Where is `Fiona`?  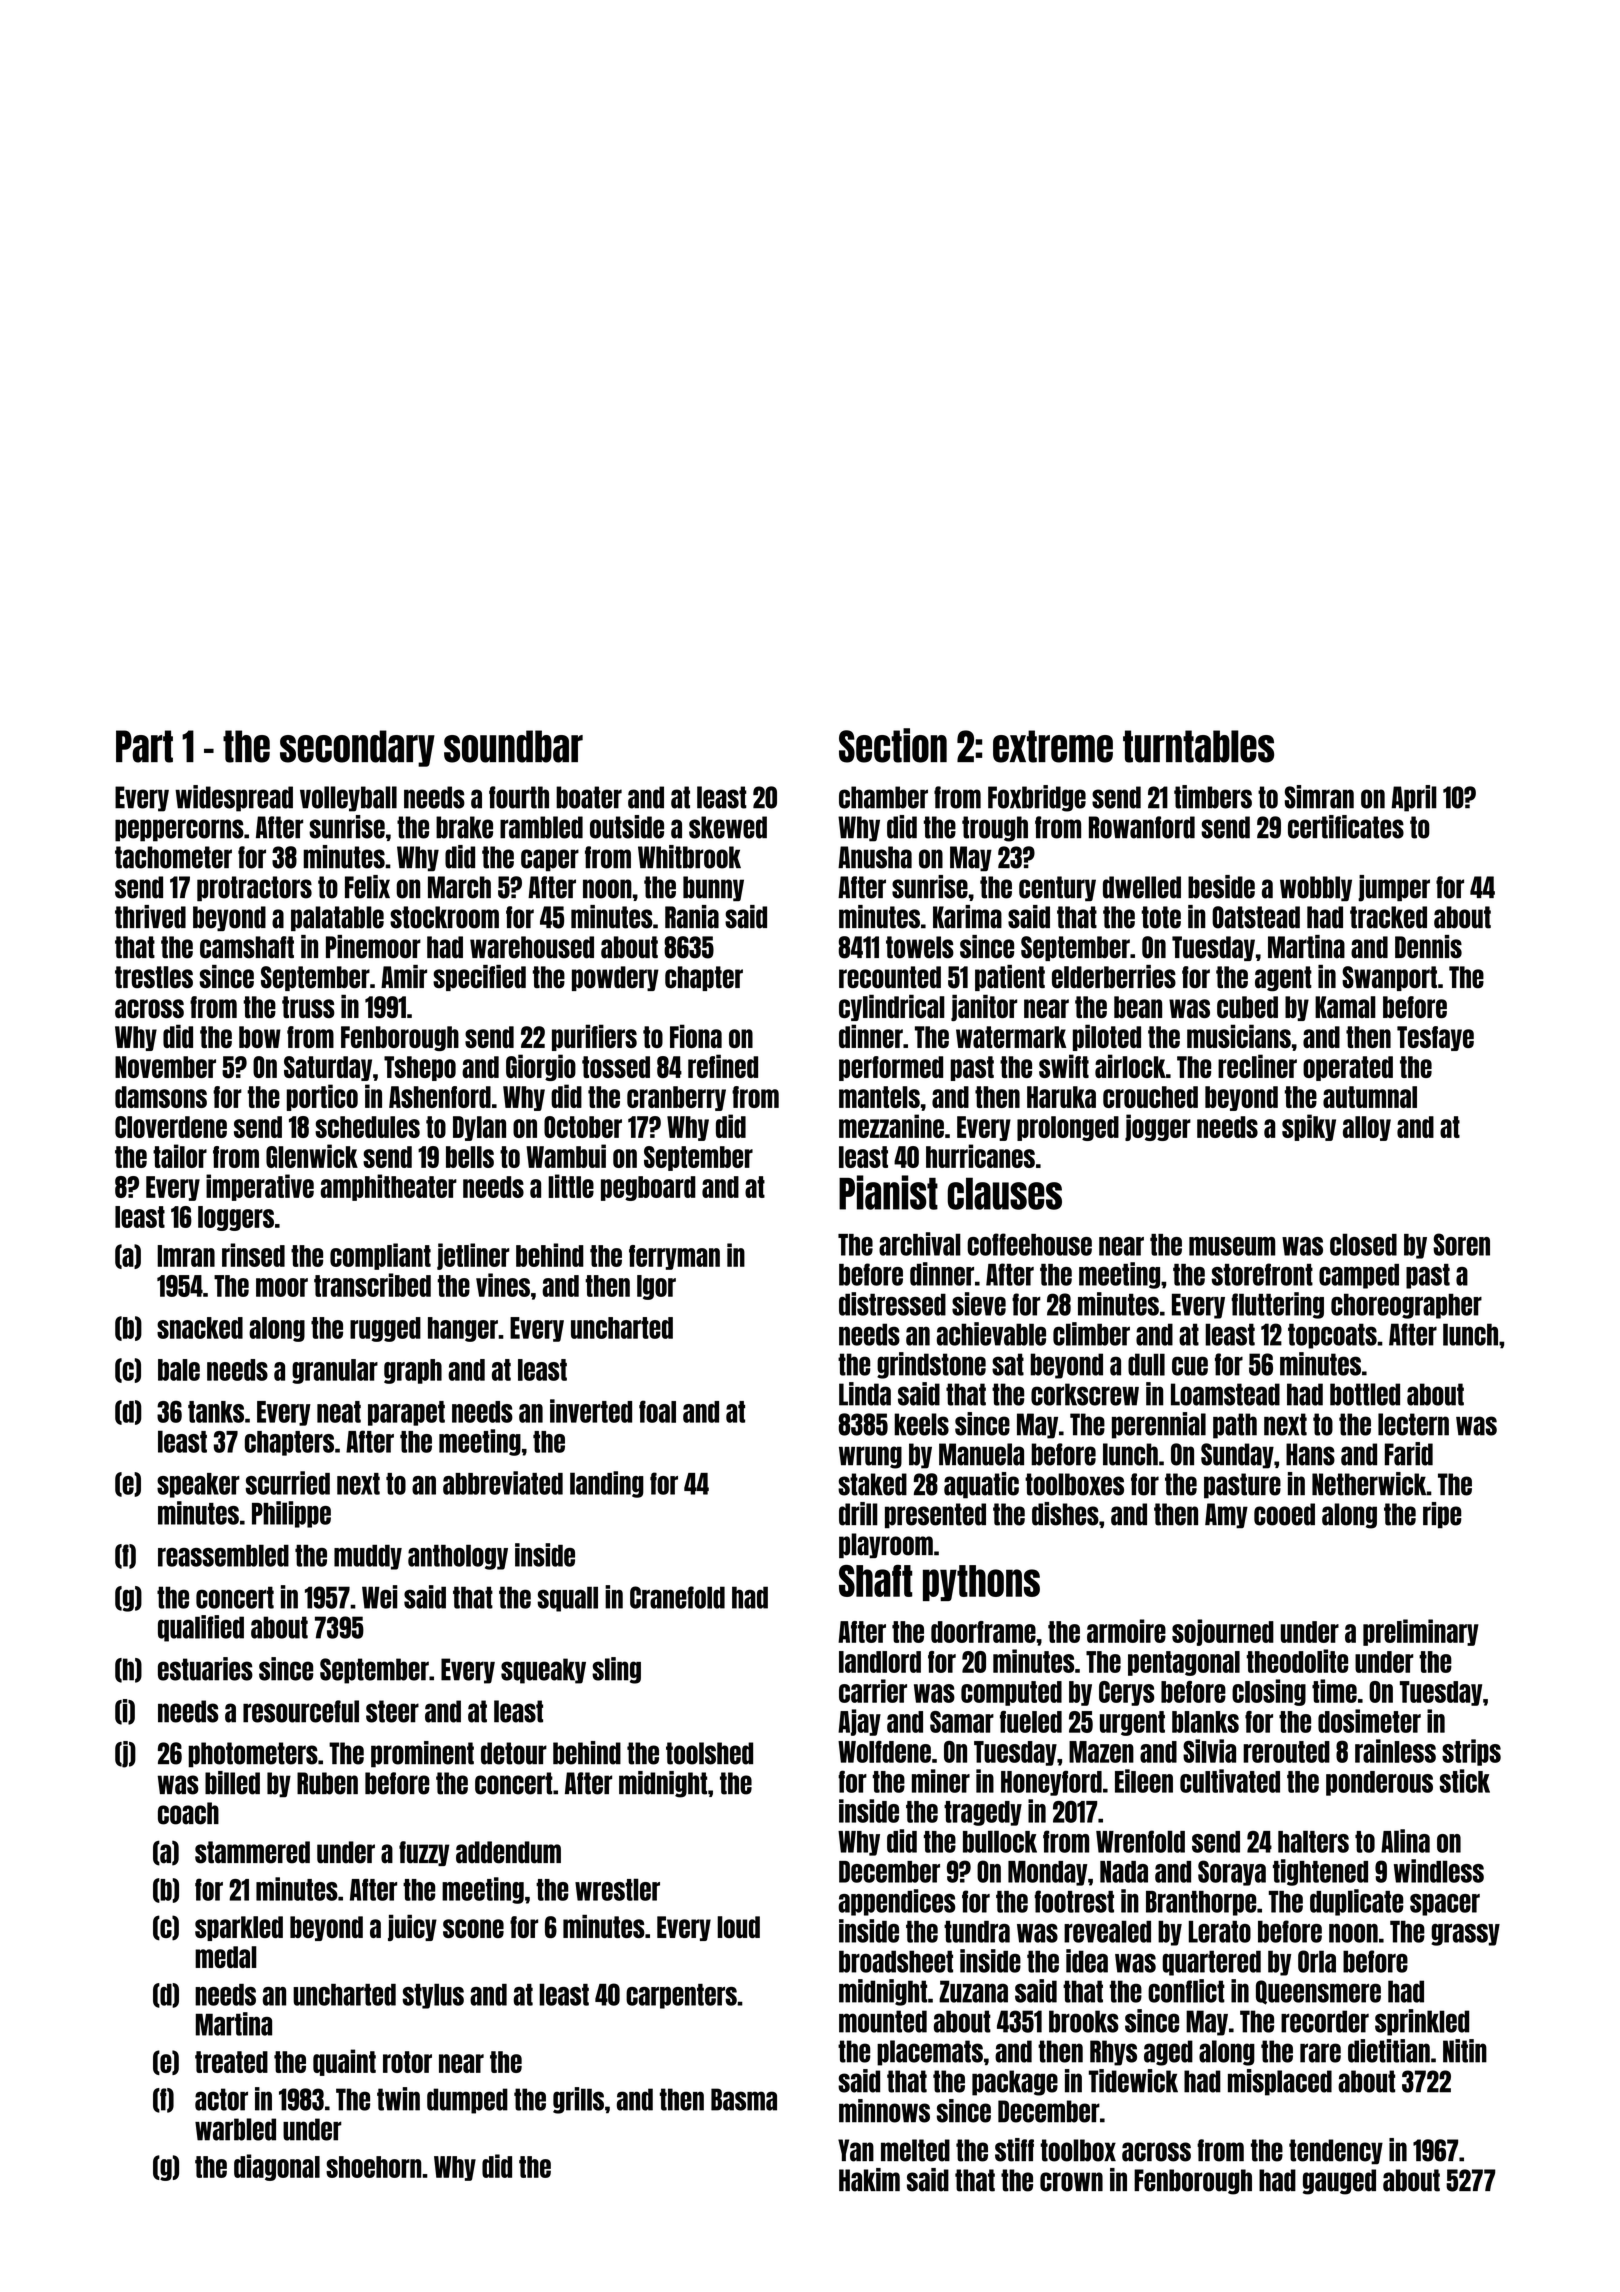 Fiona is located at coordinates (696, 1036).
